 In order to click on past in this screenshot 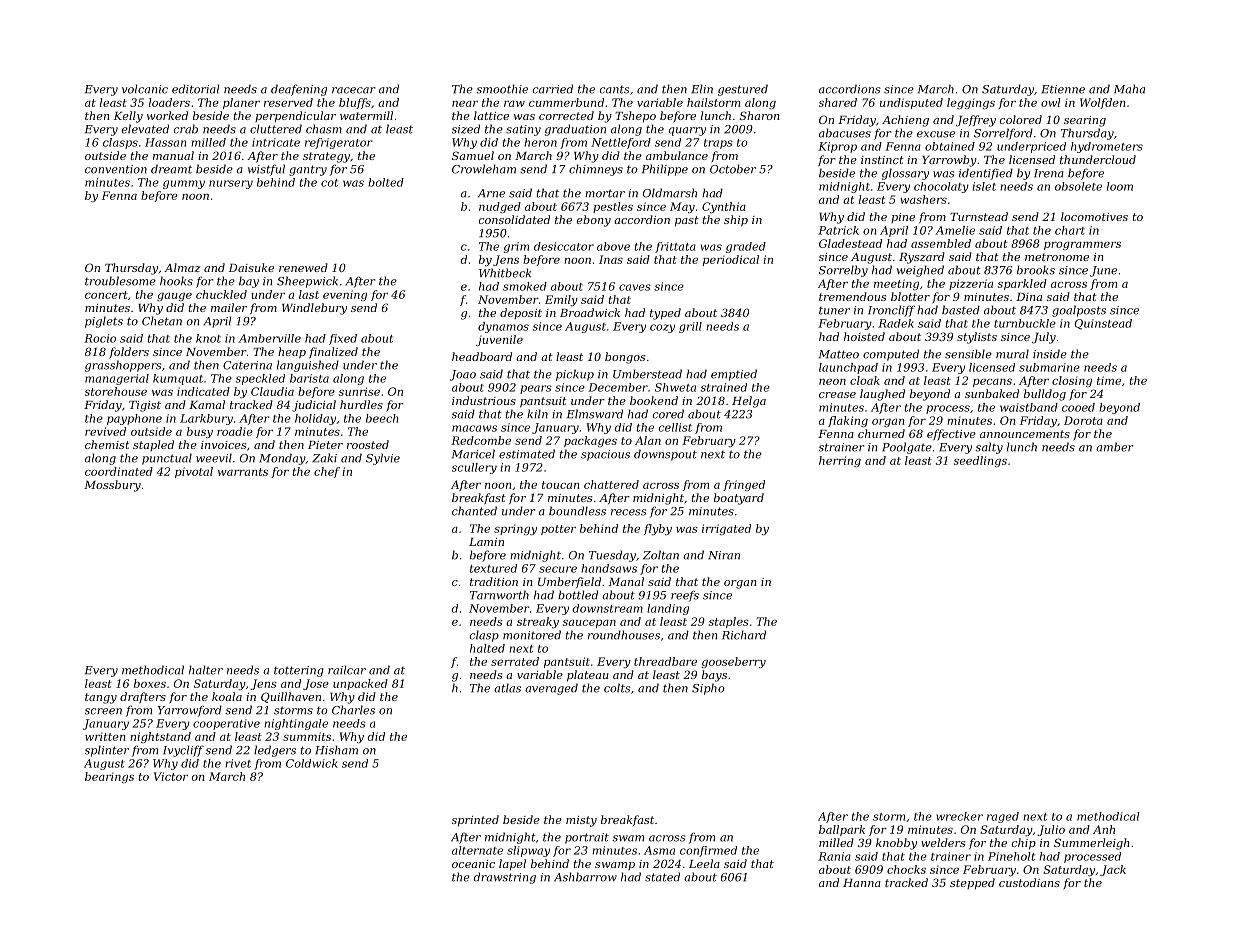, I will do `click(687, 221)`.
